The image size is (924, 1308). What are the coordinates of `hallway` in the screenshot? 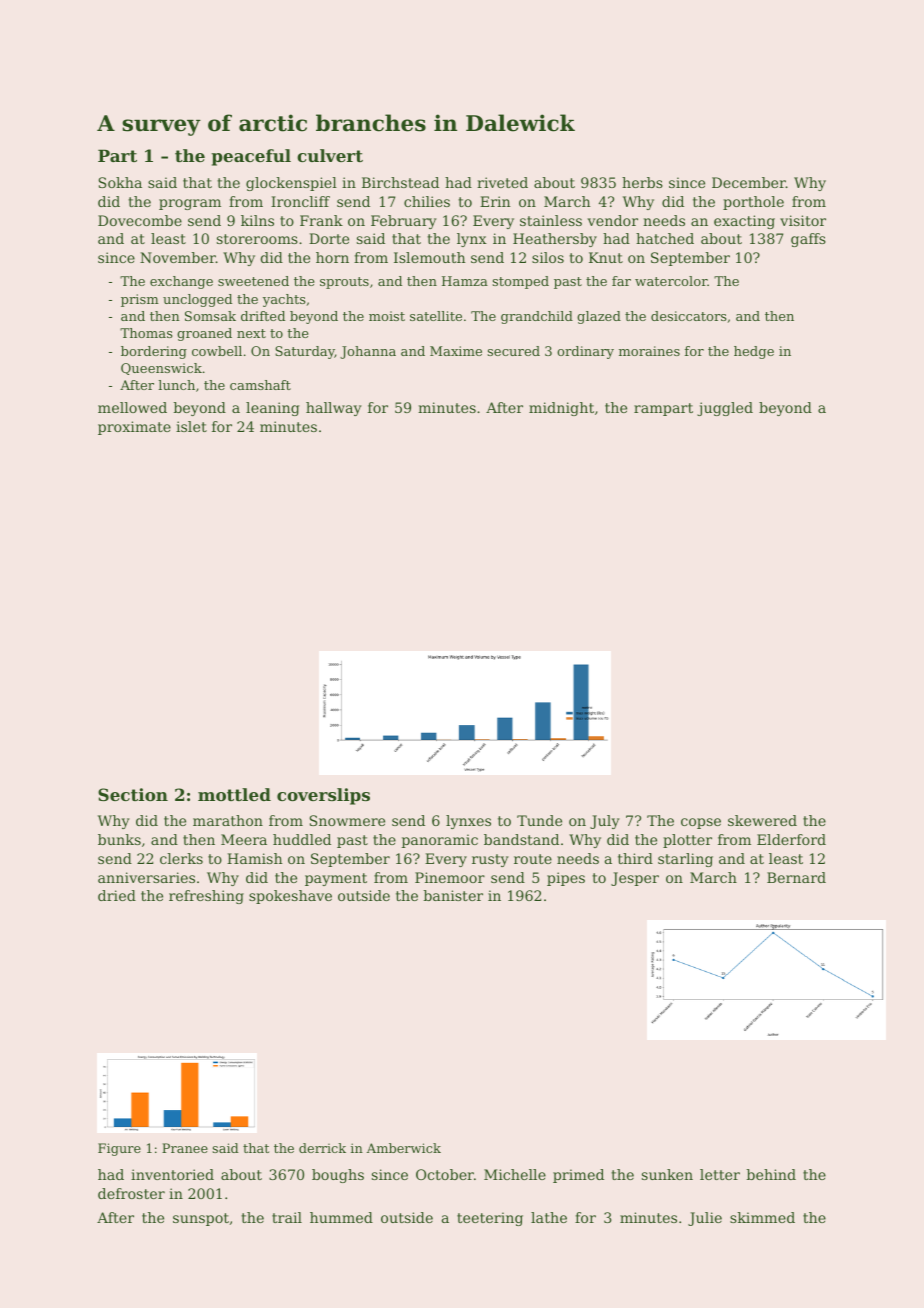 It's located at (334, 409).
